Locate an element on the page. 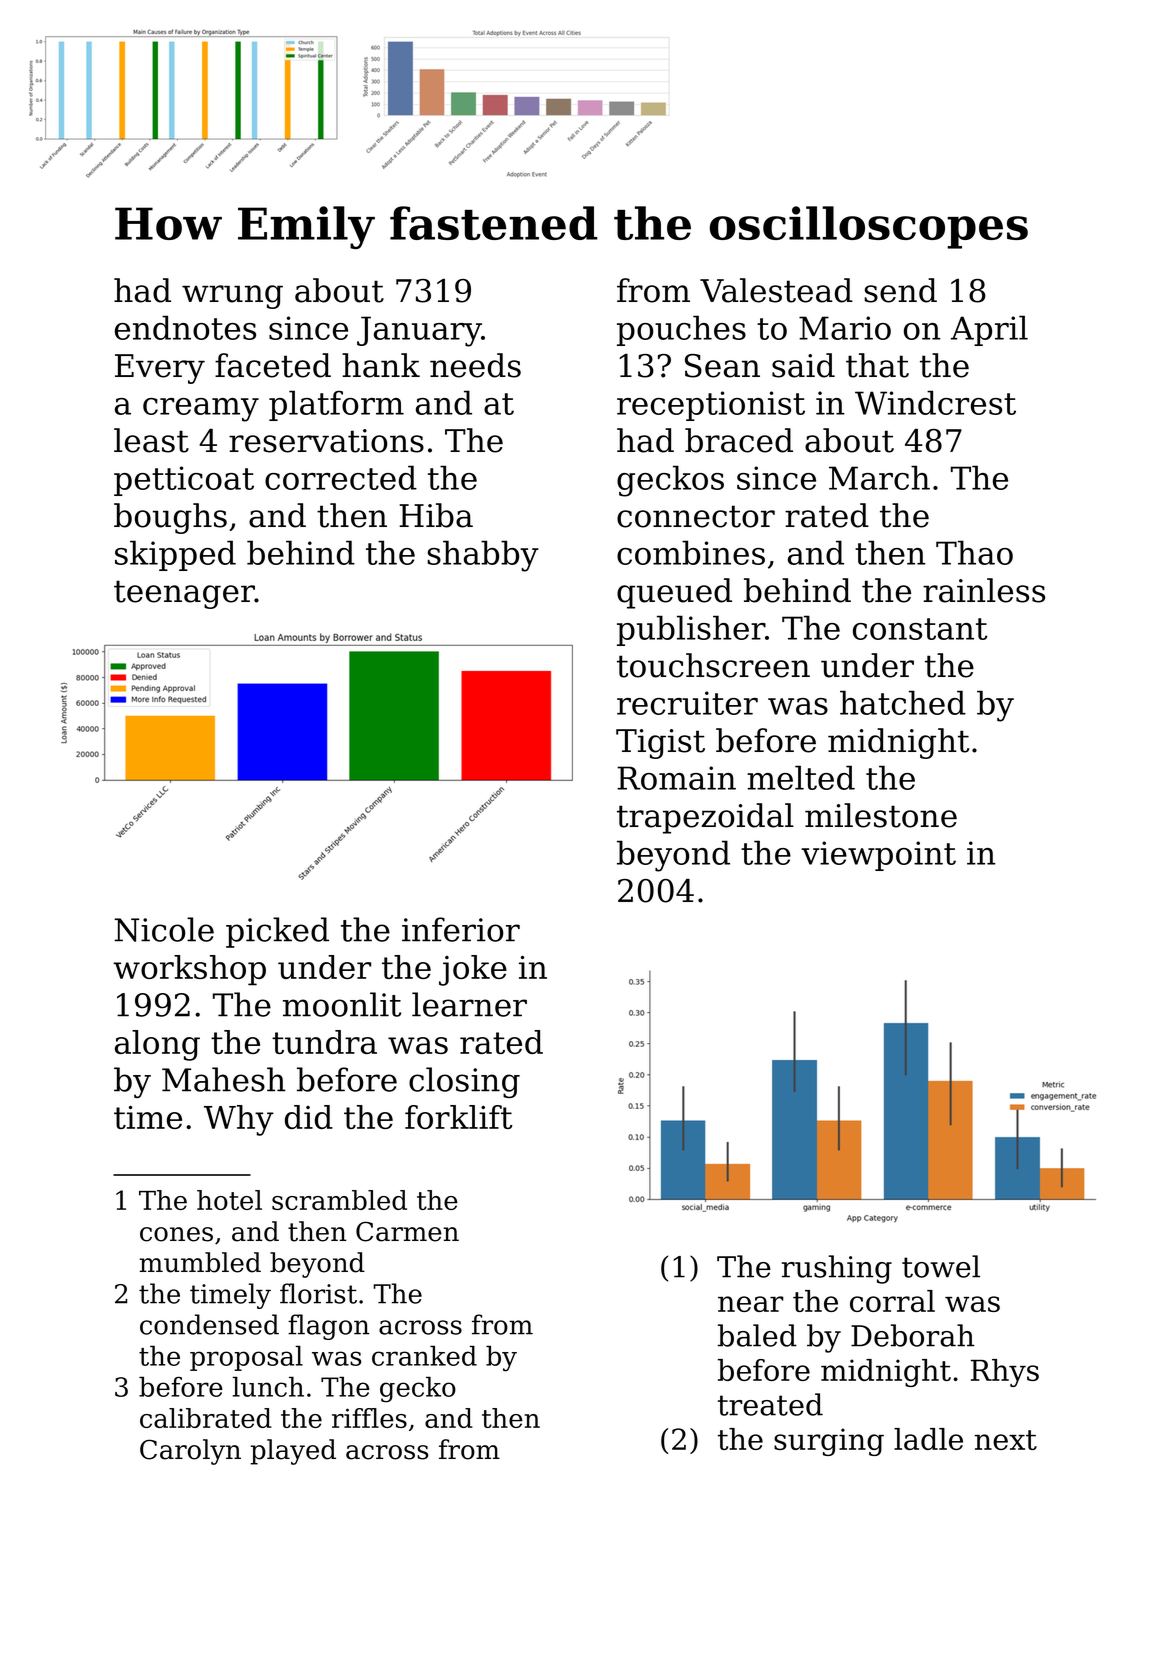 Image resolution: width=1165 pixels, height=1654 pixels. riffles is located at coordinates (369, 1418).
